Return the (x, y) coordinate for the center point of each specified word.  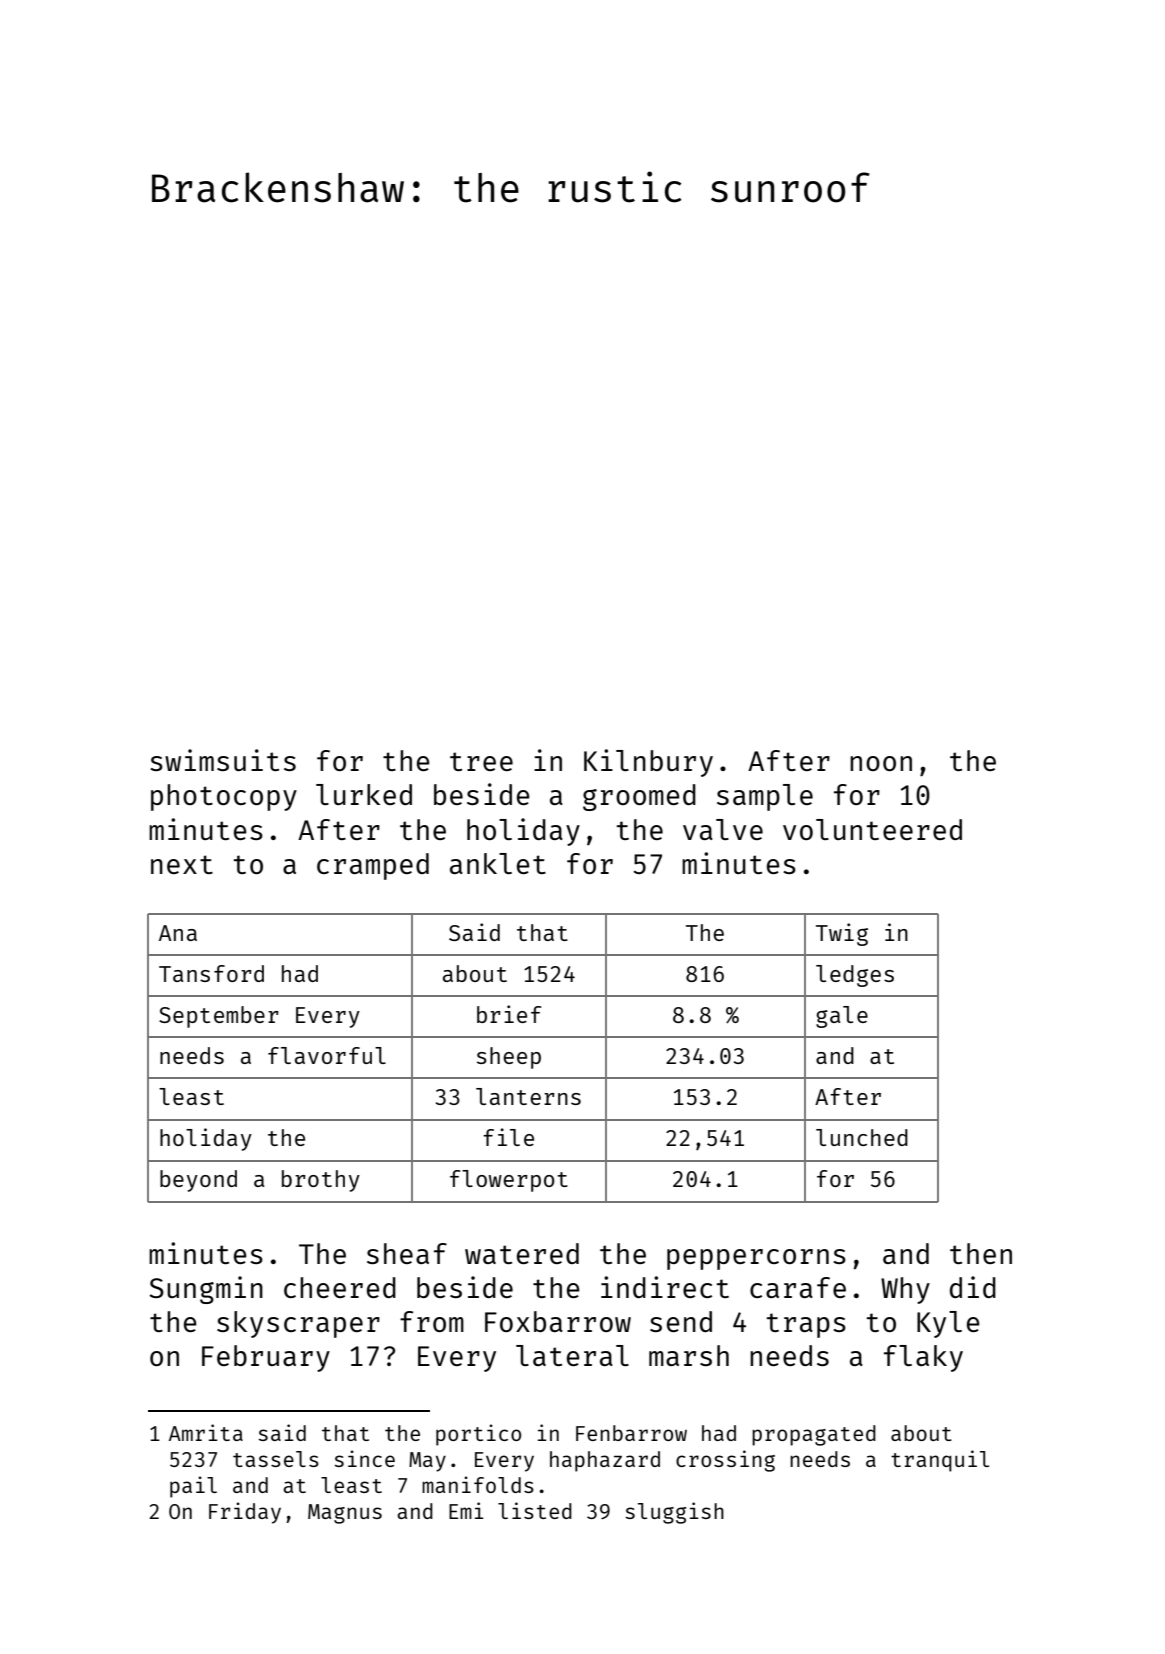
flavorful (327, 1055)
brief (509, 1014)
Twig (842, 934)
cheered (340, 1287)
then (981, 1253)
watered (522, 1253)
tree (481, 761)
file (508, 1137)
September (219, 1017)
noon (881, 763)
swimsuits (223, 760)
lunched (862, 1137)
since (364, 1458)
